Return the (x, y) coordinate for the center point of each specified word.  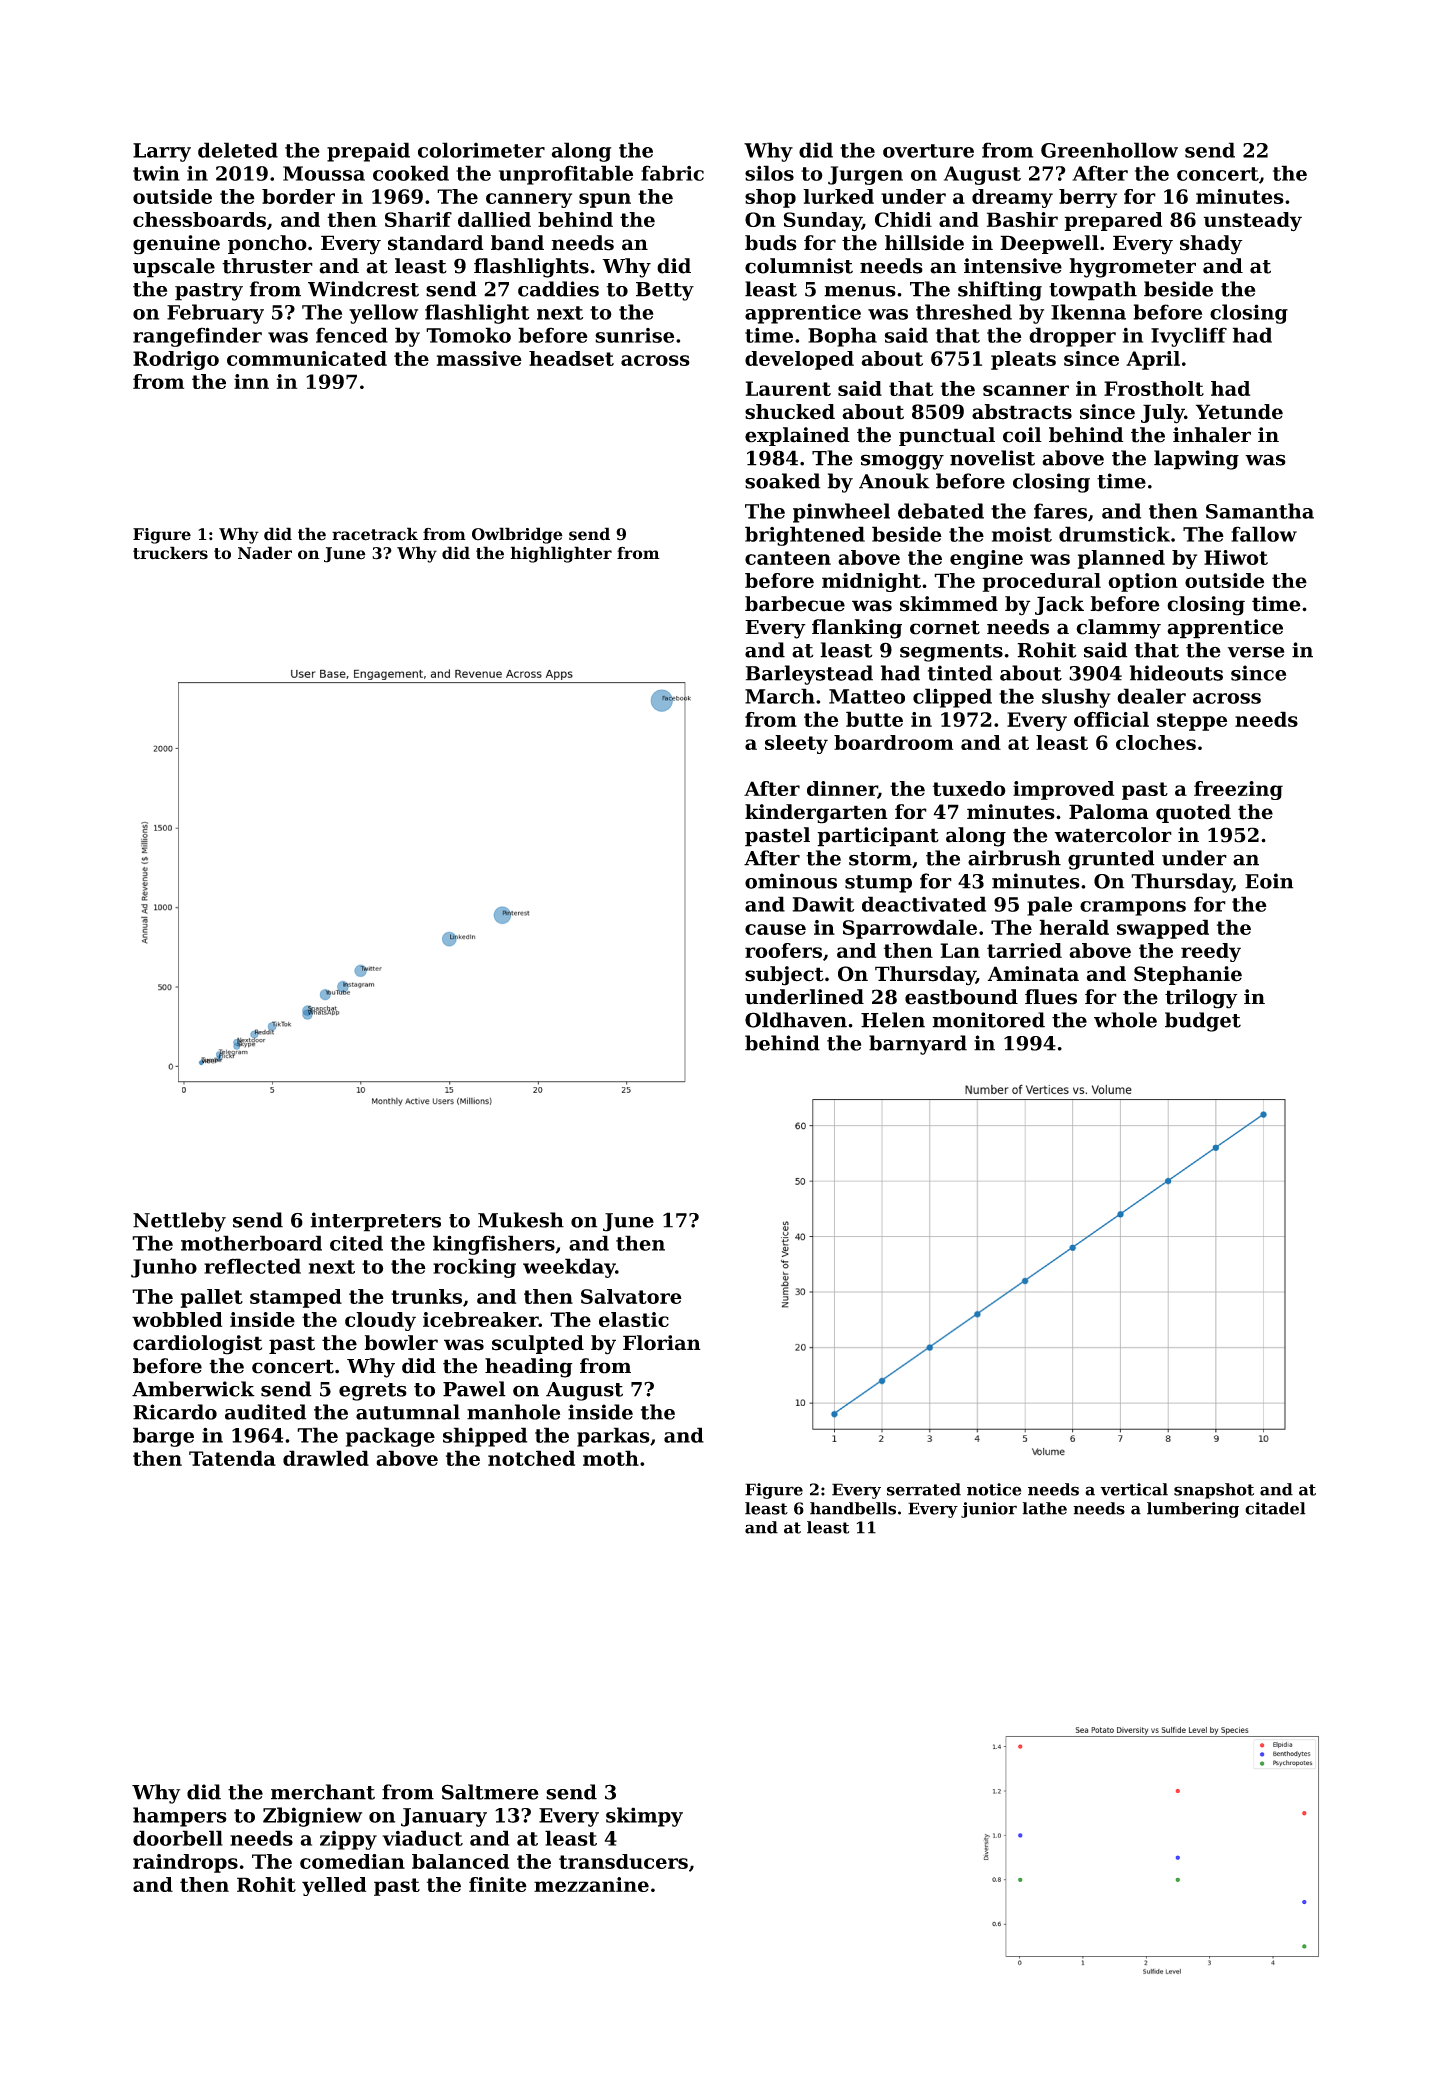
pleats (1023, 360)
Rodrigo (176, 360)
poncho (267, 244)
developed (799, 360)
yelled (334, 1886)
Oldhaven (796, 1020)
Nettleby (179, 1222)
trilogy (1201, 999)
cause (775, 929)
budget (1203, 1022)
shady (1211, 245)
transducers (623, 1861)
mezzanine (591, 1884)
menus (860, 291)
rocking (474, 1268)
